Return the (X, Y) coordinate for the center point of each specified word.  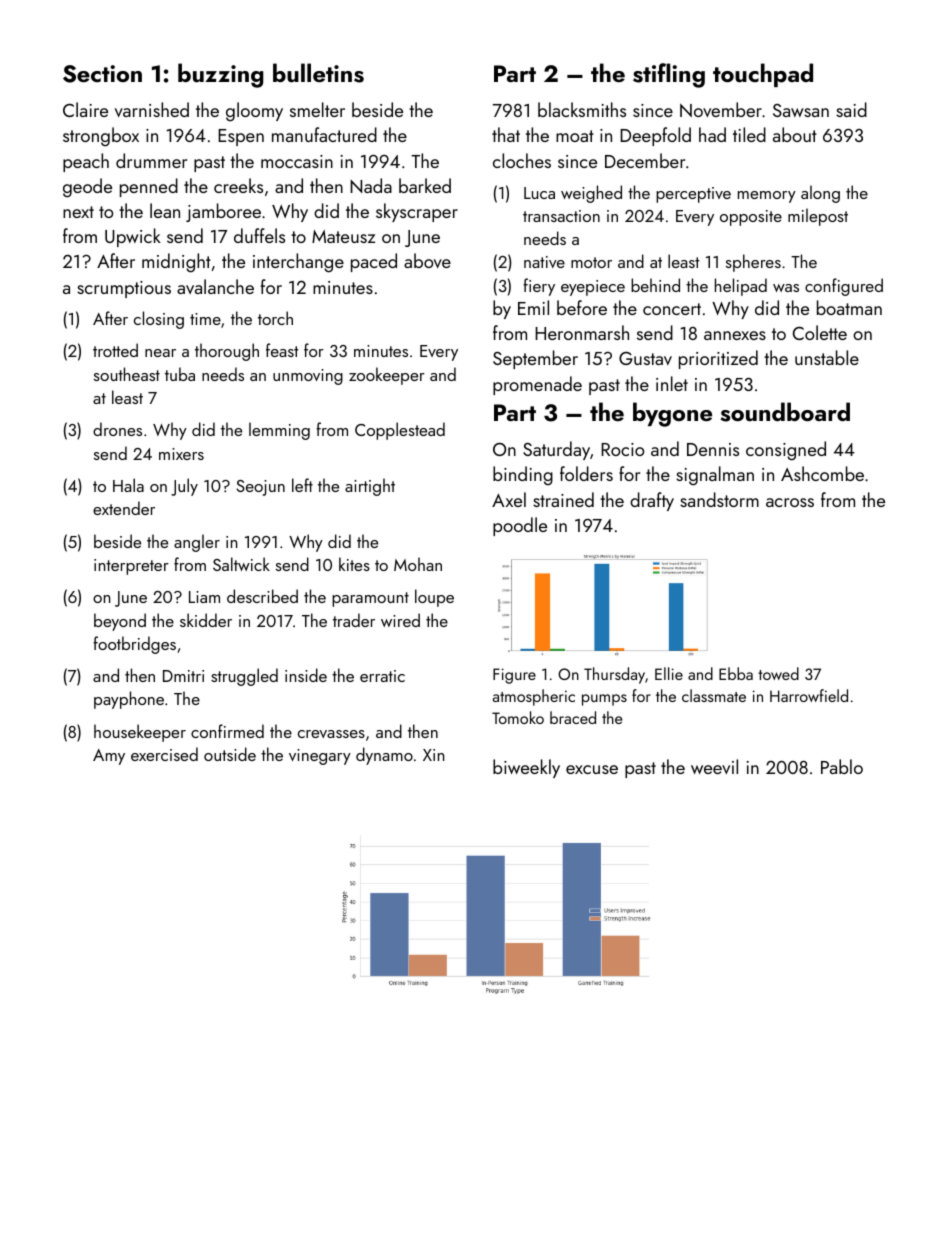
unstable (827, 357)
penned (149, 187)
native (544, 262)
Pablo (842, 766)
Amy (109, 757)
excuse (592, 769)
